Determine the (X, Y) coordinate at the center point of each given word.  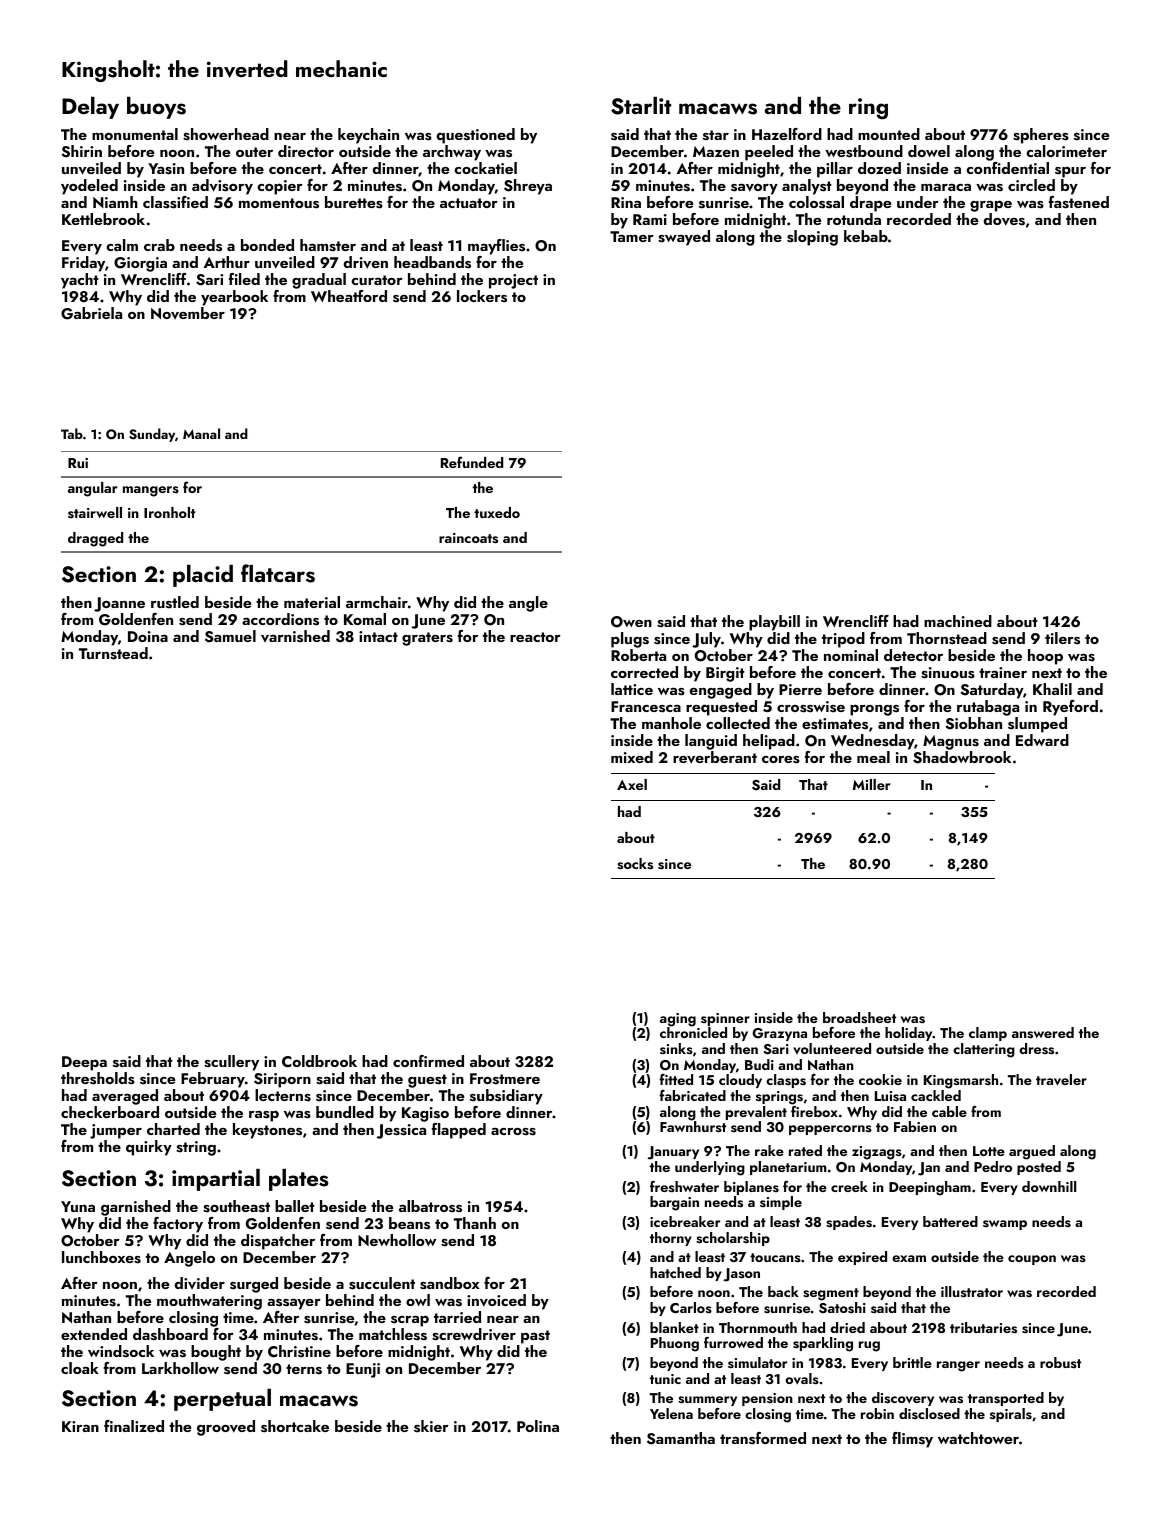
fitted (676, 1079)
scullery (231, 1063)
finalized (134, 1426)
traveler (1061, 1080)
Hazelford (787, 134)
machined (958, 621)
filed (244, 279)
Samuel (230, 636)
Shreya (528, 187)
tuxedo (497, 512)
